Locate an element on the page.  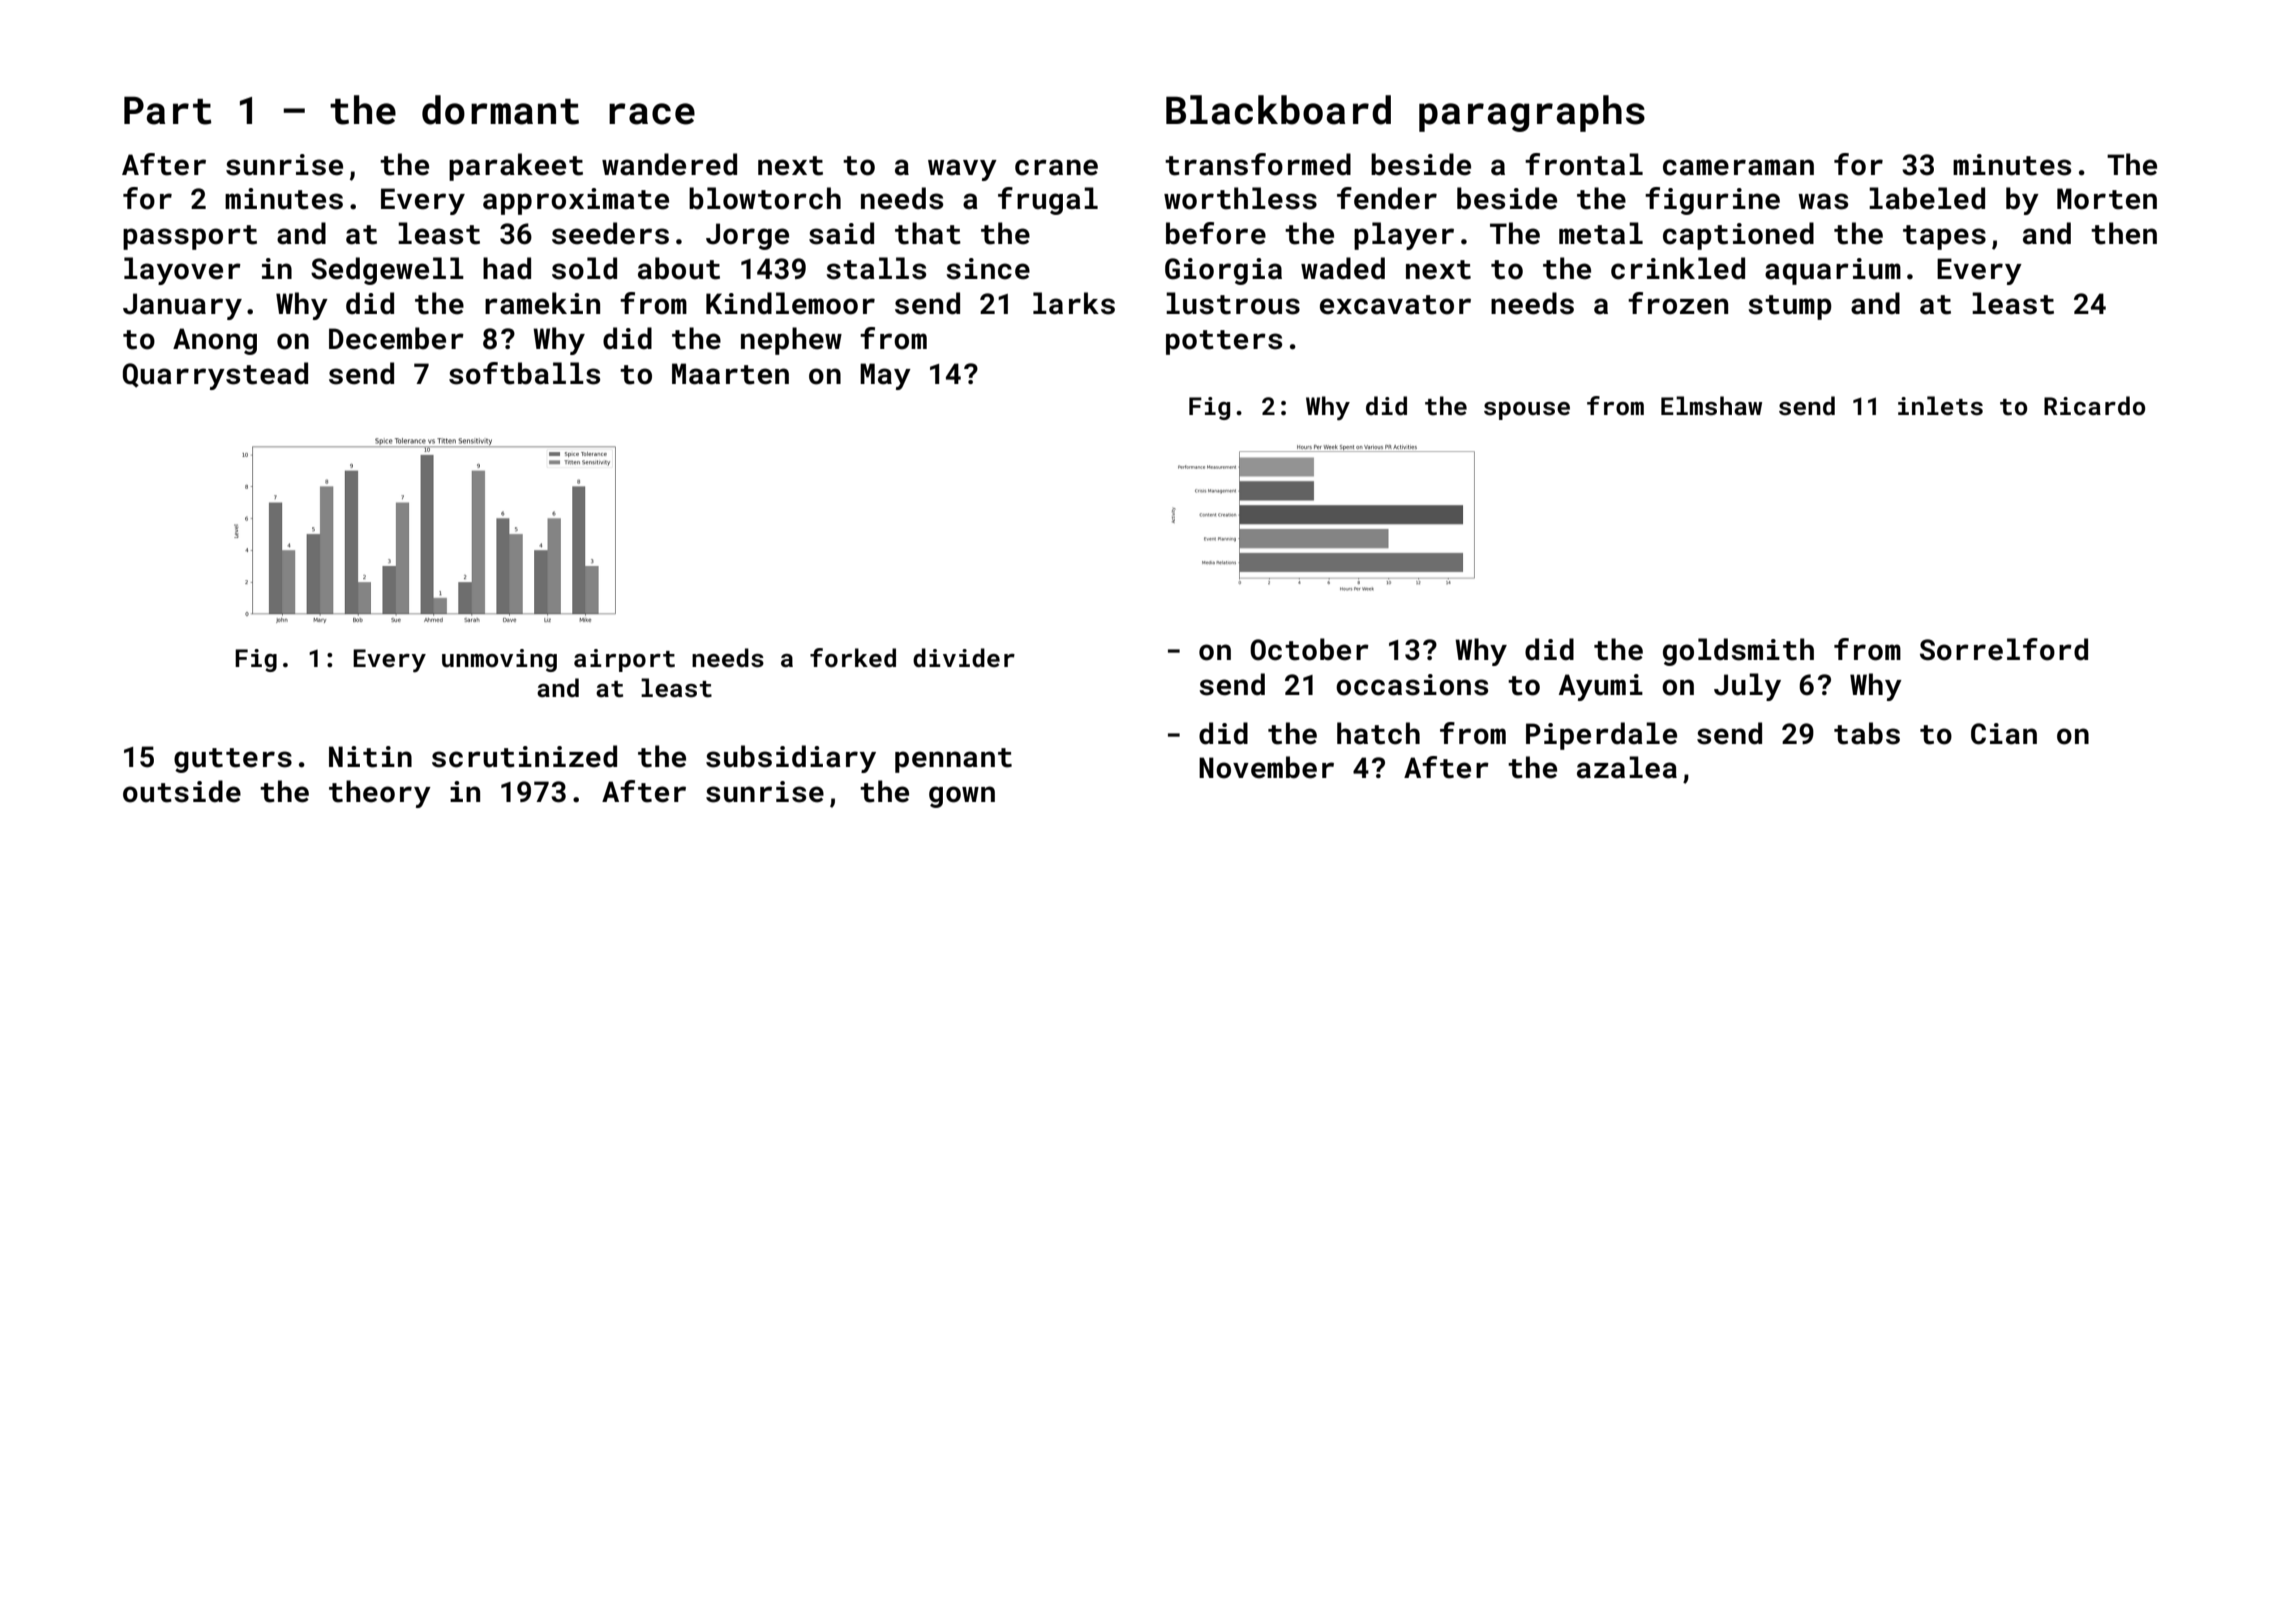
divider is located at coordinates (964, 657).
